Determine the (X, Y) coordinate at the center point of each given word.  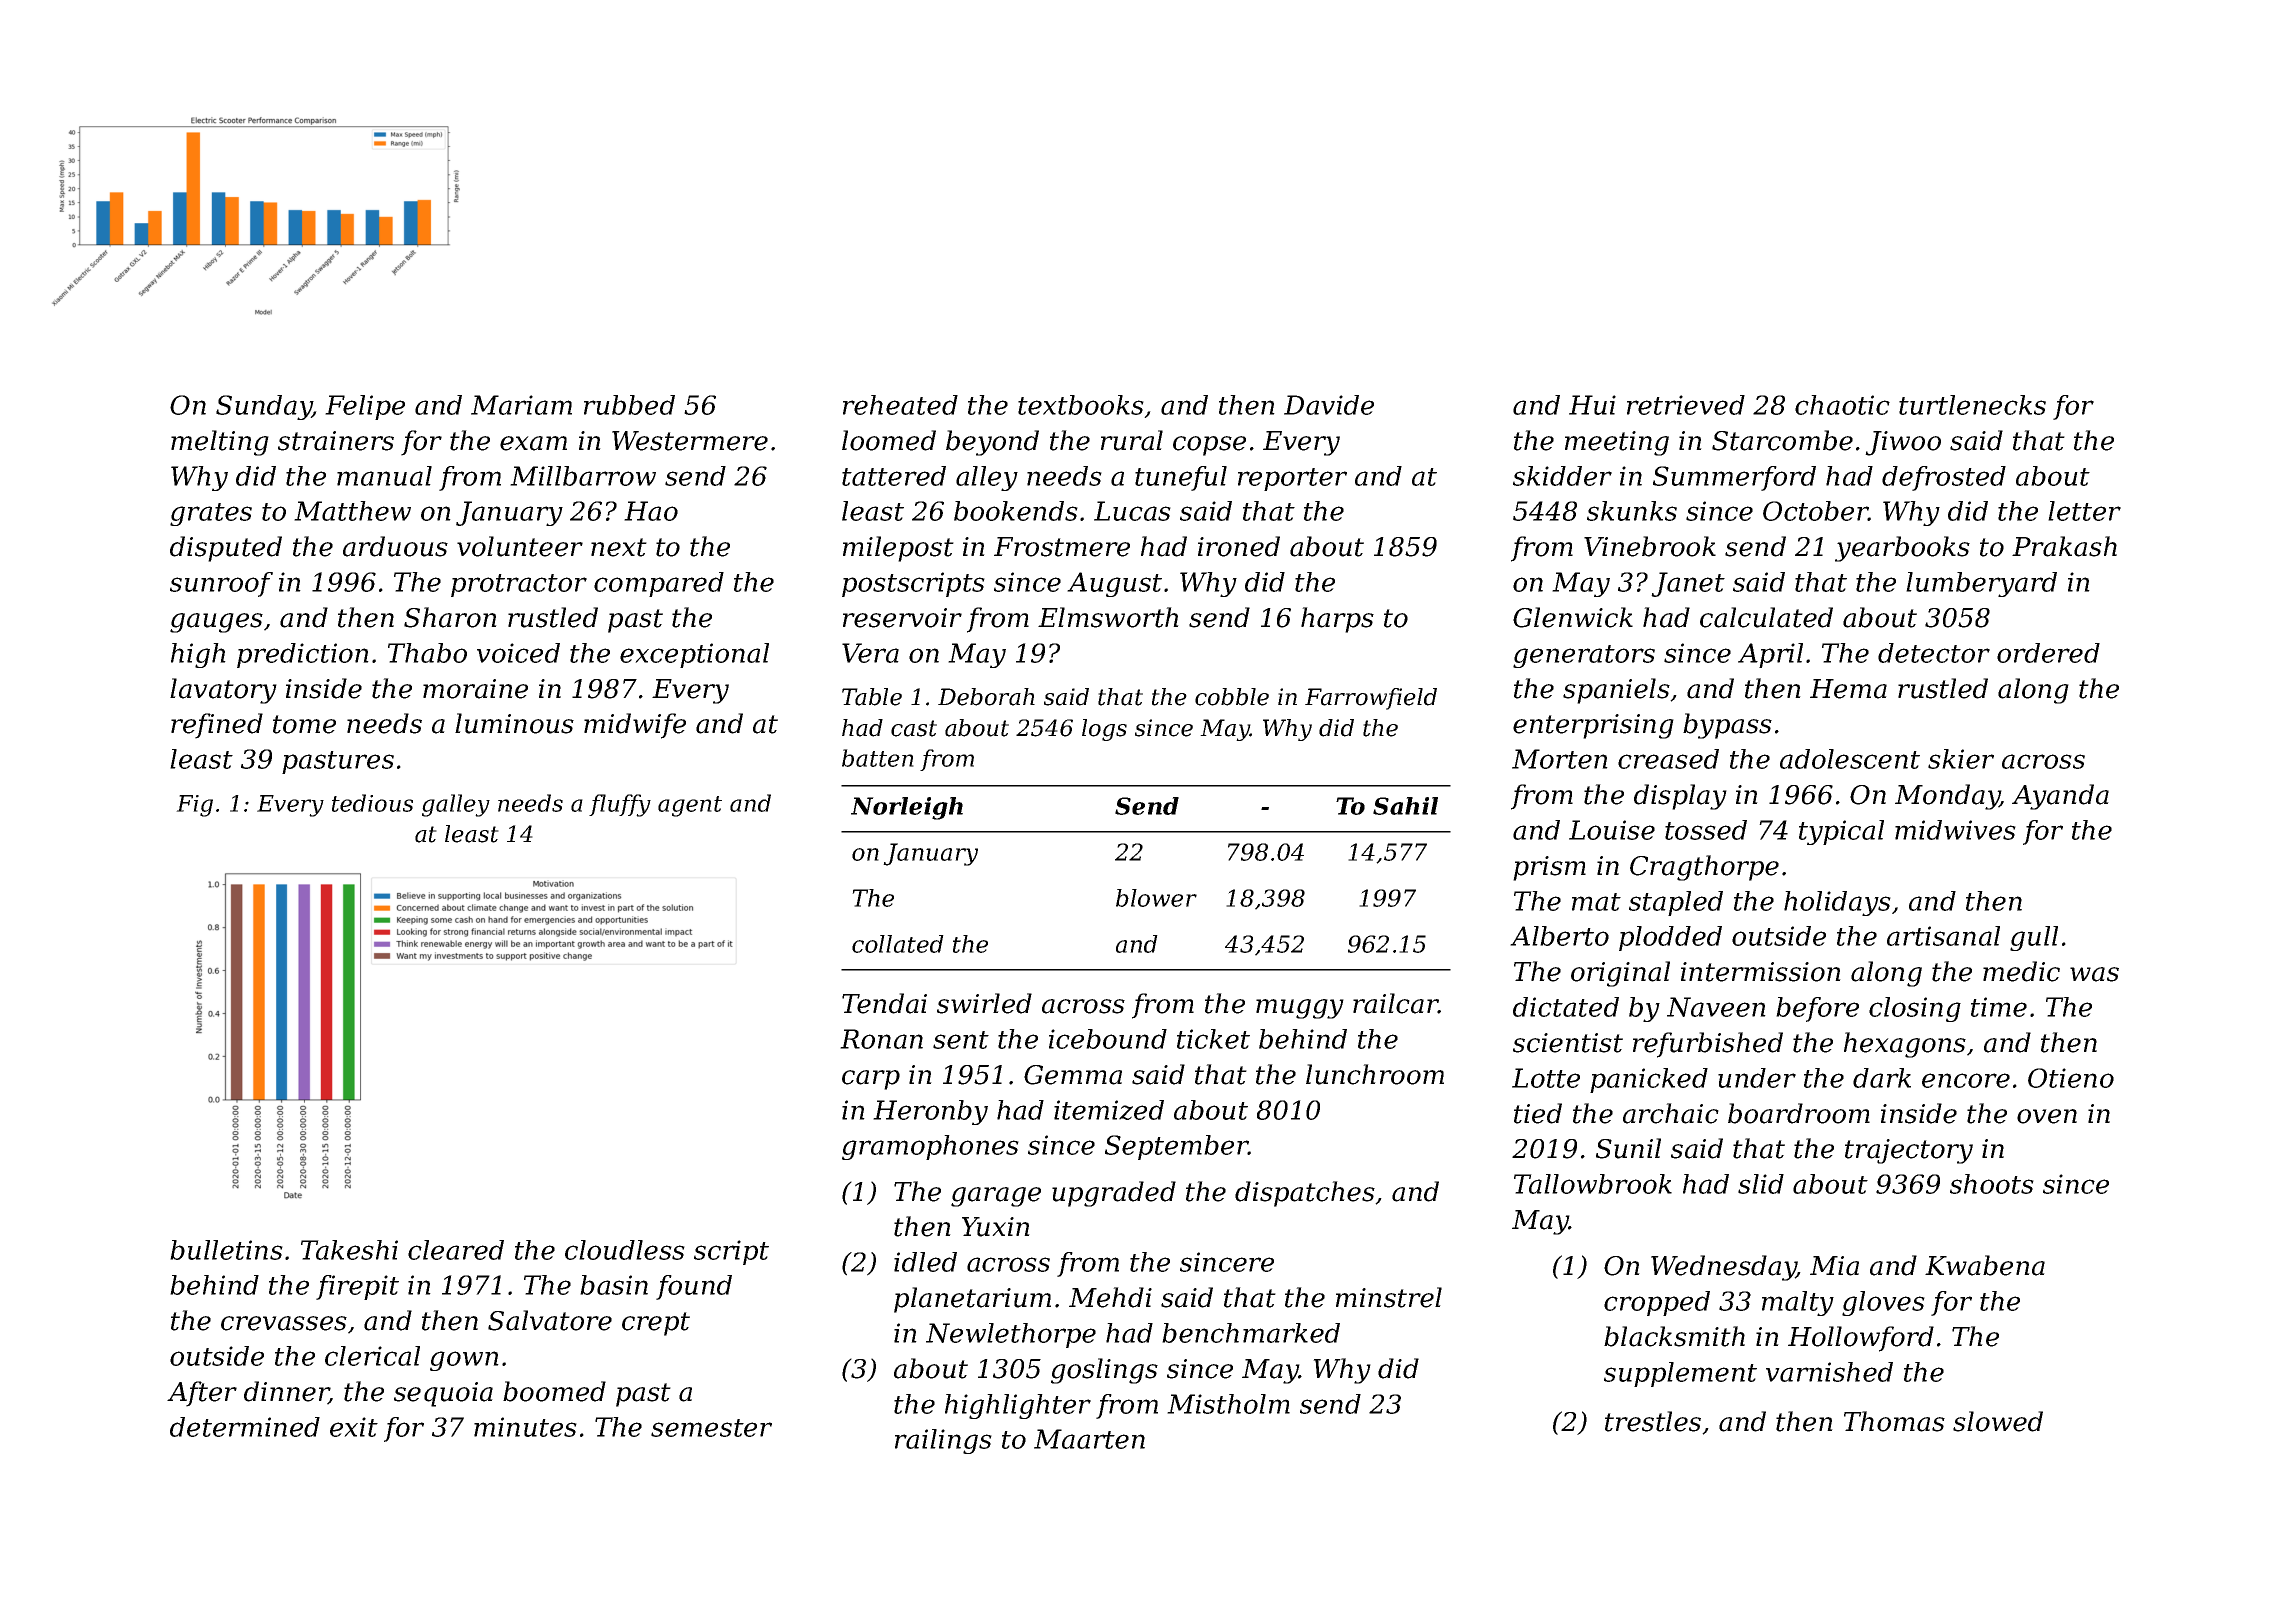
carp (871, 1080)
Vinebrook (1650, 546)
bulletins (226, 1250)
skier (1961, 759)
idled (925, 1262)
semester (711, 1428)
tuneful (1181, 478)
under (1757, 1078)
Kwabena (1985, 1265)
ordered (2048, 653)
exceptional (694, 655)
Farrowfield (1371, 699)
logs (1104, 730)
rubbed (629, 405)
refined (217, 726)
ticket (1213, 1039)
